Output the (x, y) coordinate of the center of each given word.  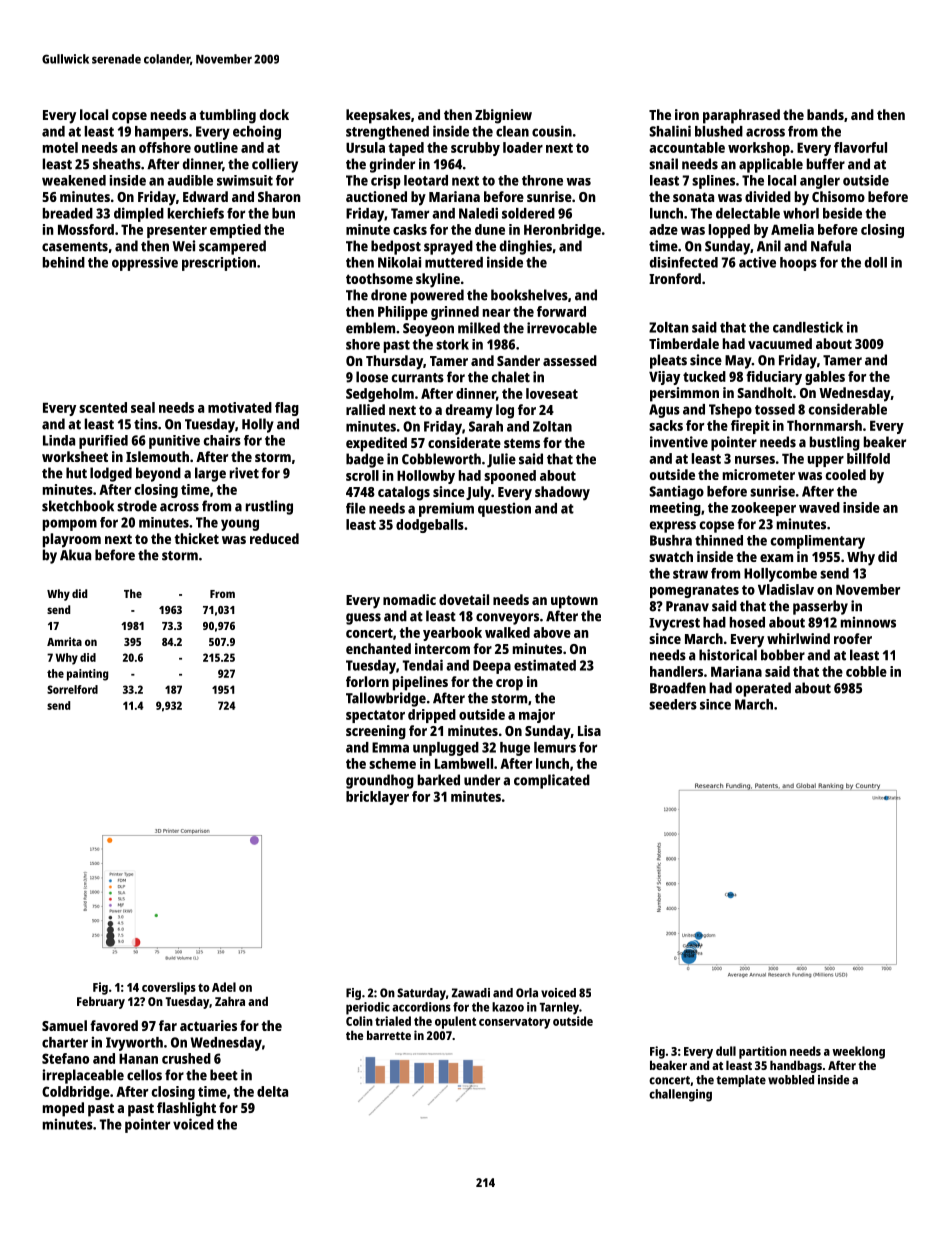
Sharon (279, 196)
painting (87, 675)
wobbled (791, 1080)
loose (372, 377)
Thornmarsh (824, 425)
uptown (574, 602)
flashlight (186, 1109)
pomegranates (694, 591)
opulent (455, 1022)
